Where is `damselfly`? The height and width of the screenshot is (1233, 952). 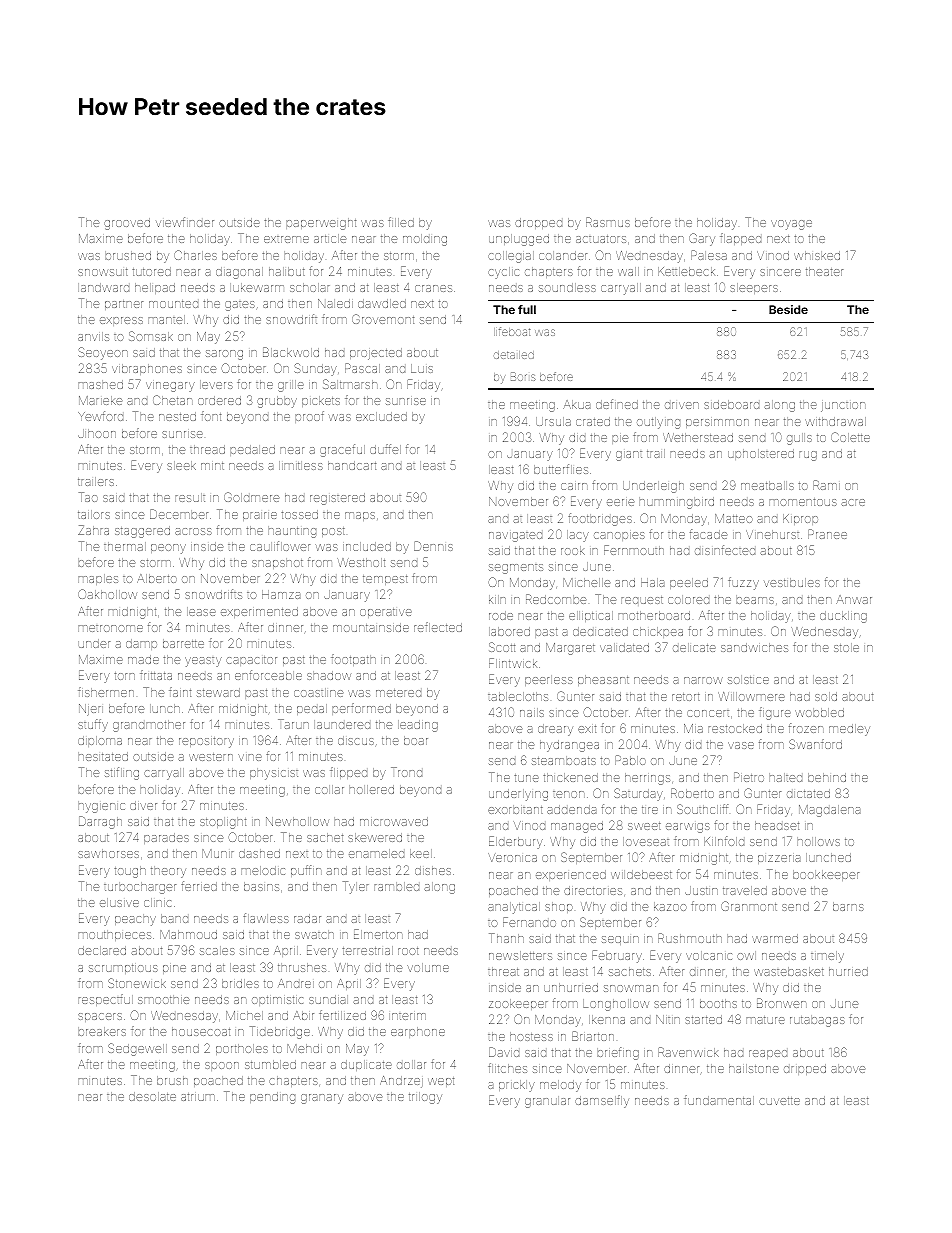 damselfly is located at coordinates (602, 1101).
